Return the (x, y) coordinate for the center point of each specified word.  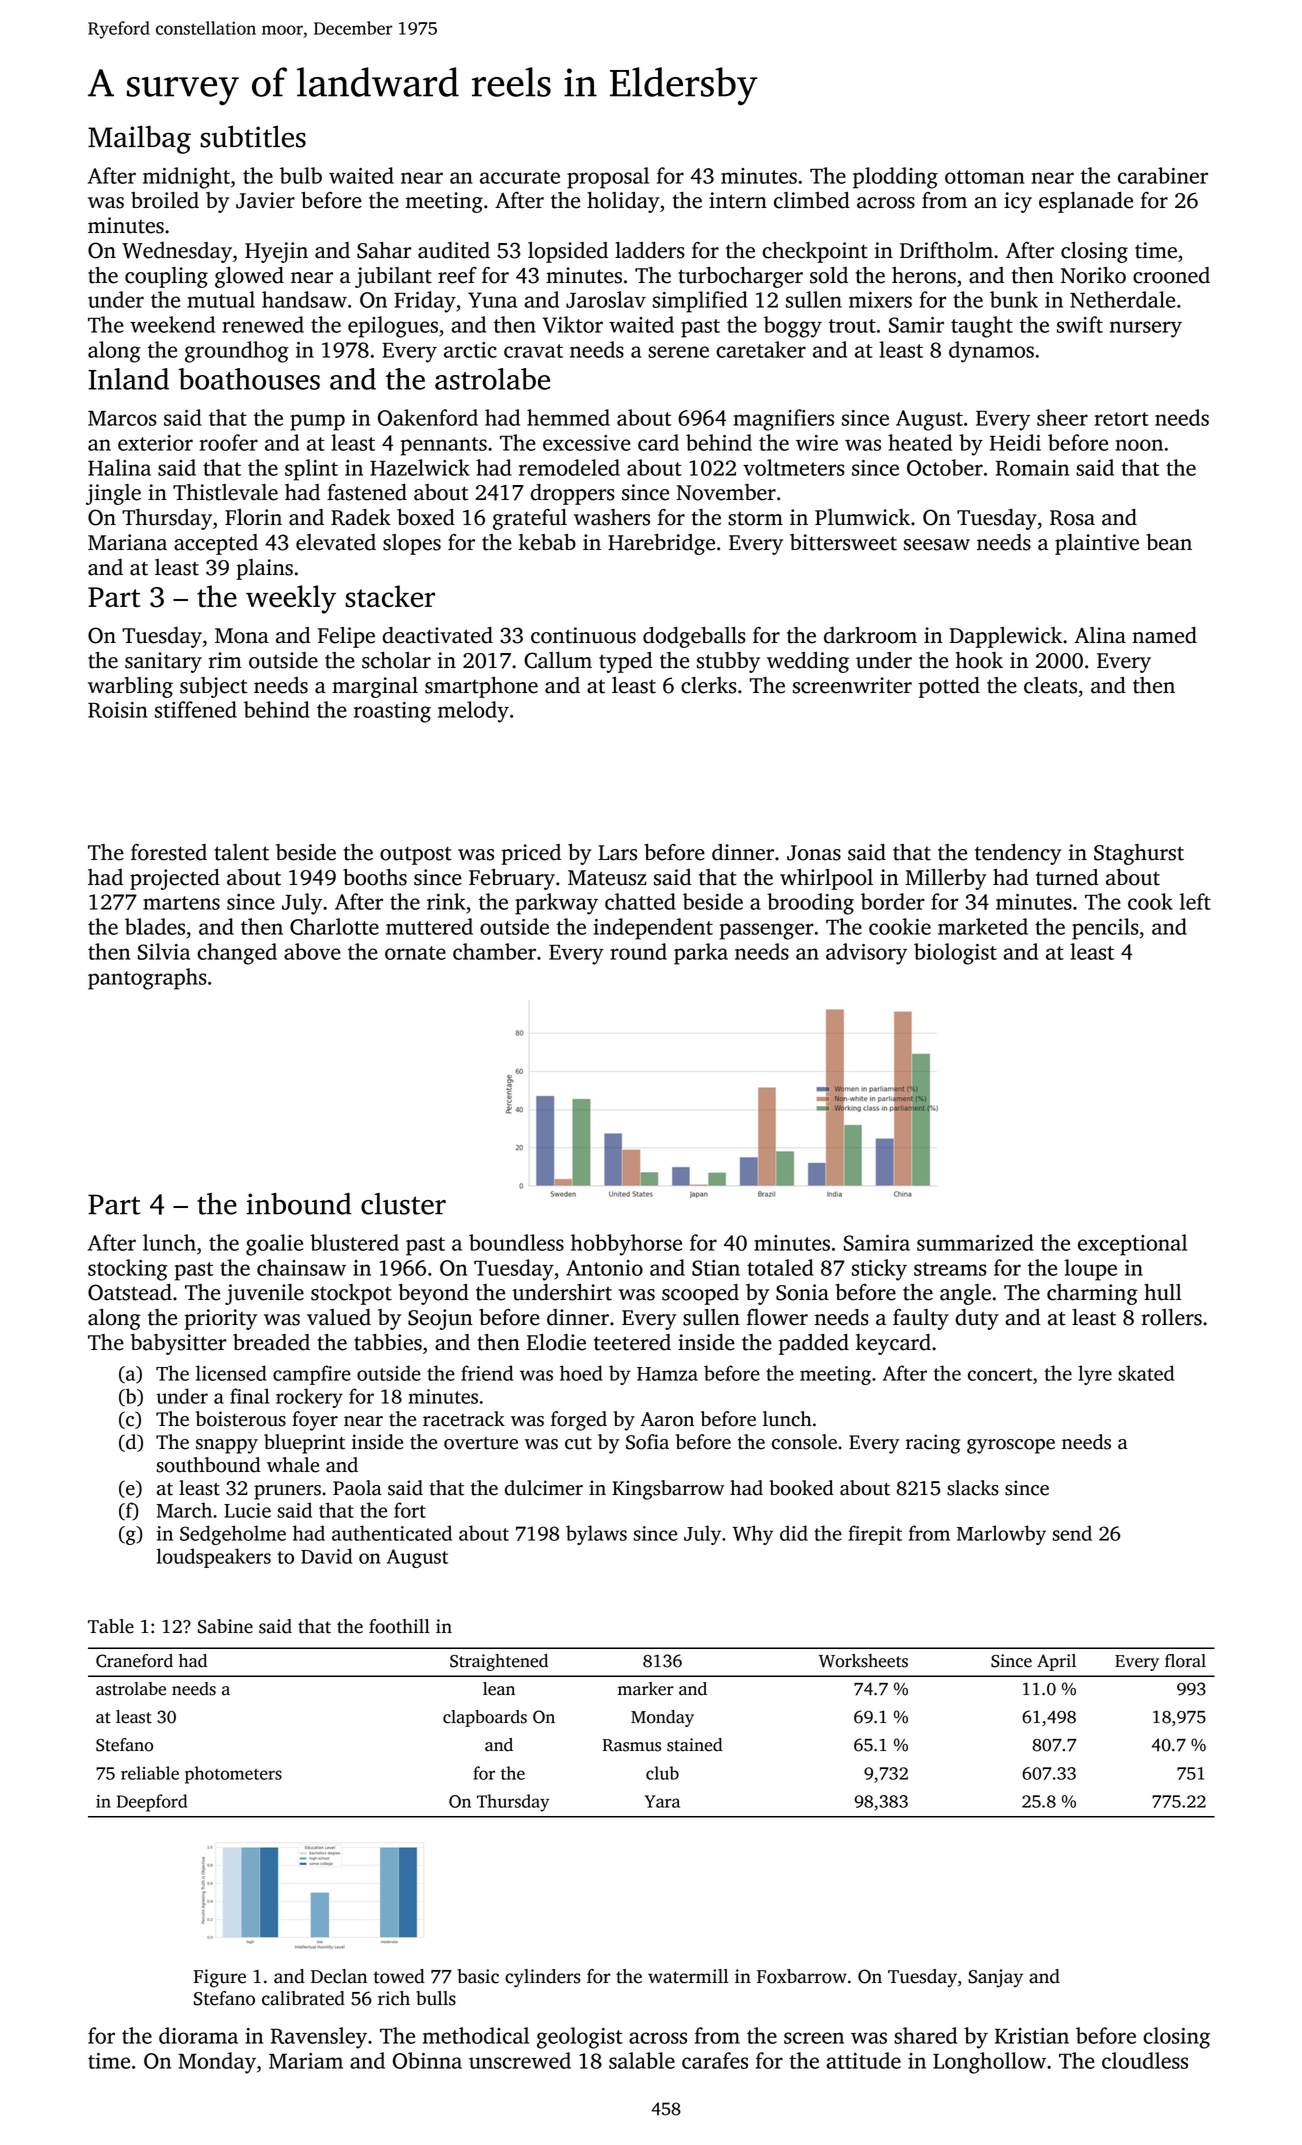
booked (801, 1488)
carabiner (1163, 175)
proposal (608, 178)
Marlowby (1001, 1535)
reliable (150, 1773)
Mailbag (139, 139)
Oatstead (130, 1292)
